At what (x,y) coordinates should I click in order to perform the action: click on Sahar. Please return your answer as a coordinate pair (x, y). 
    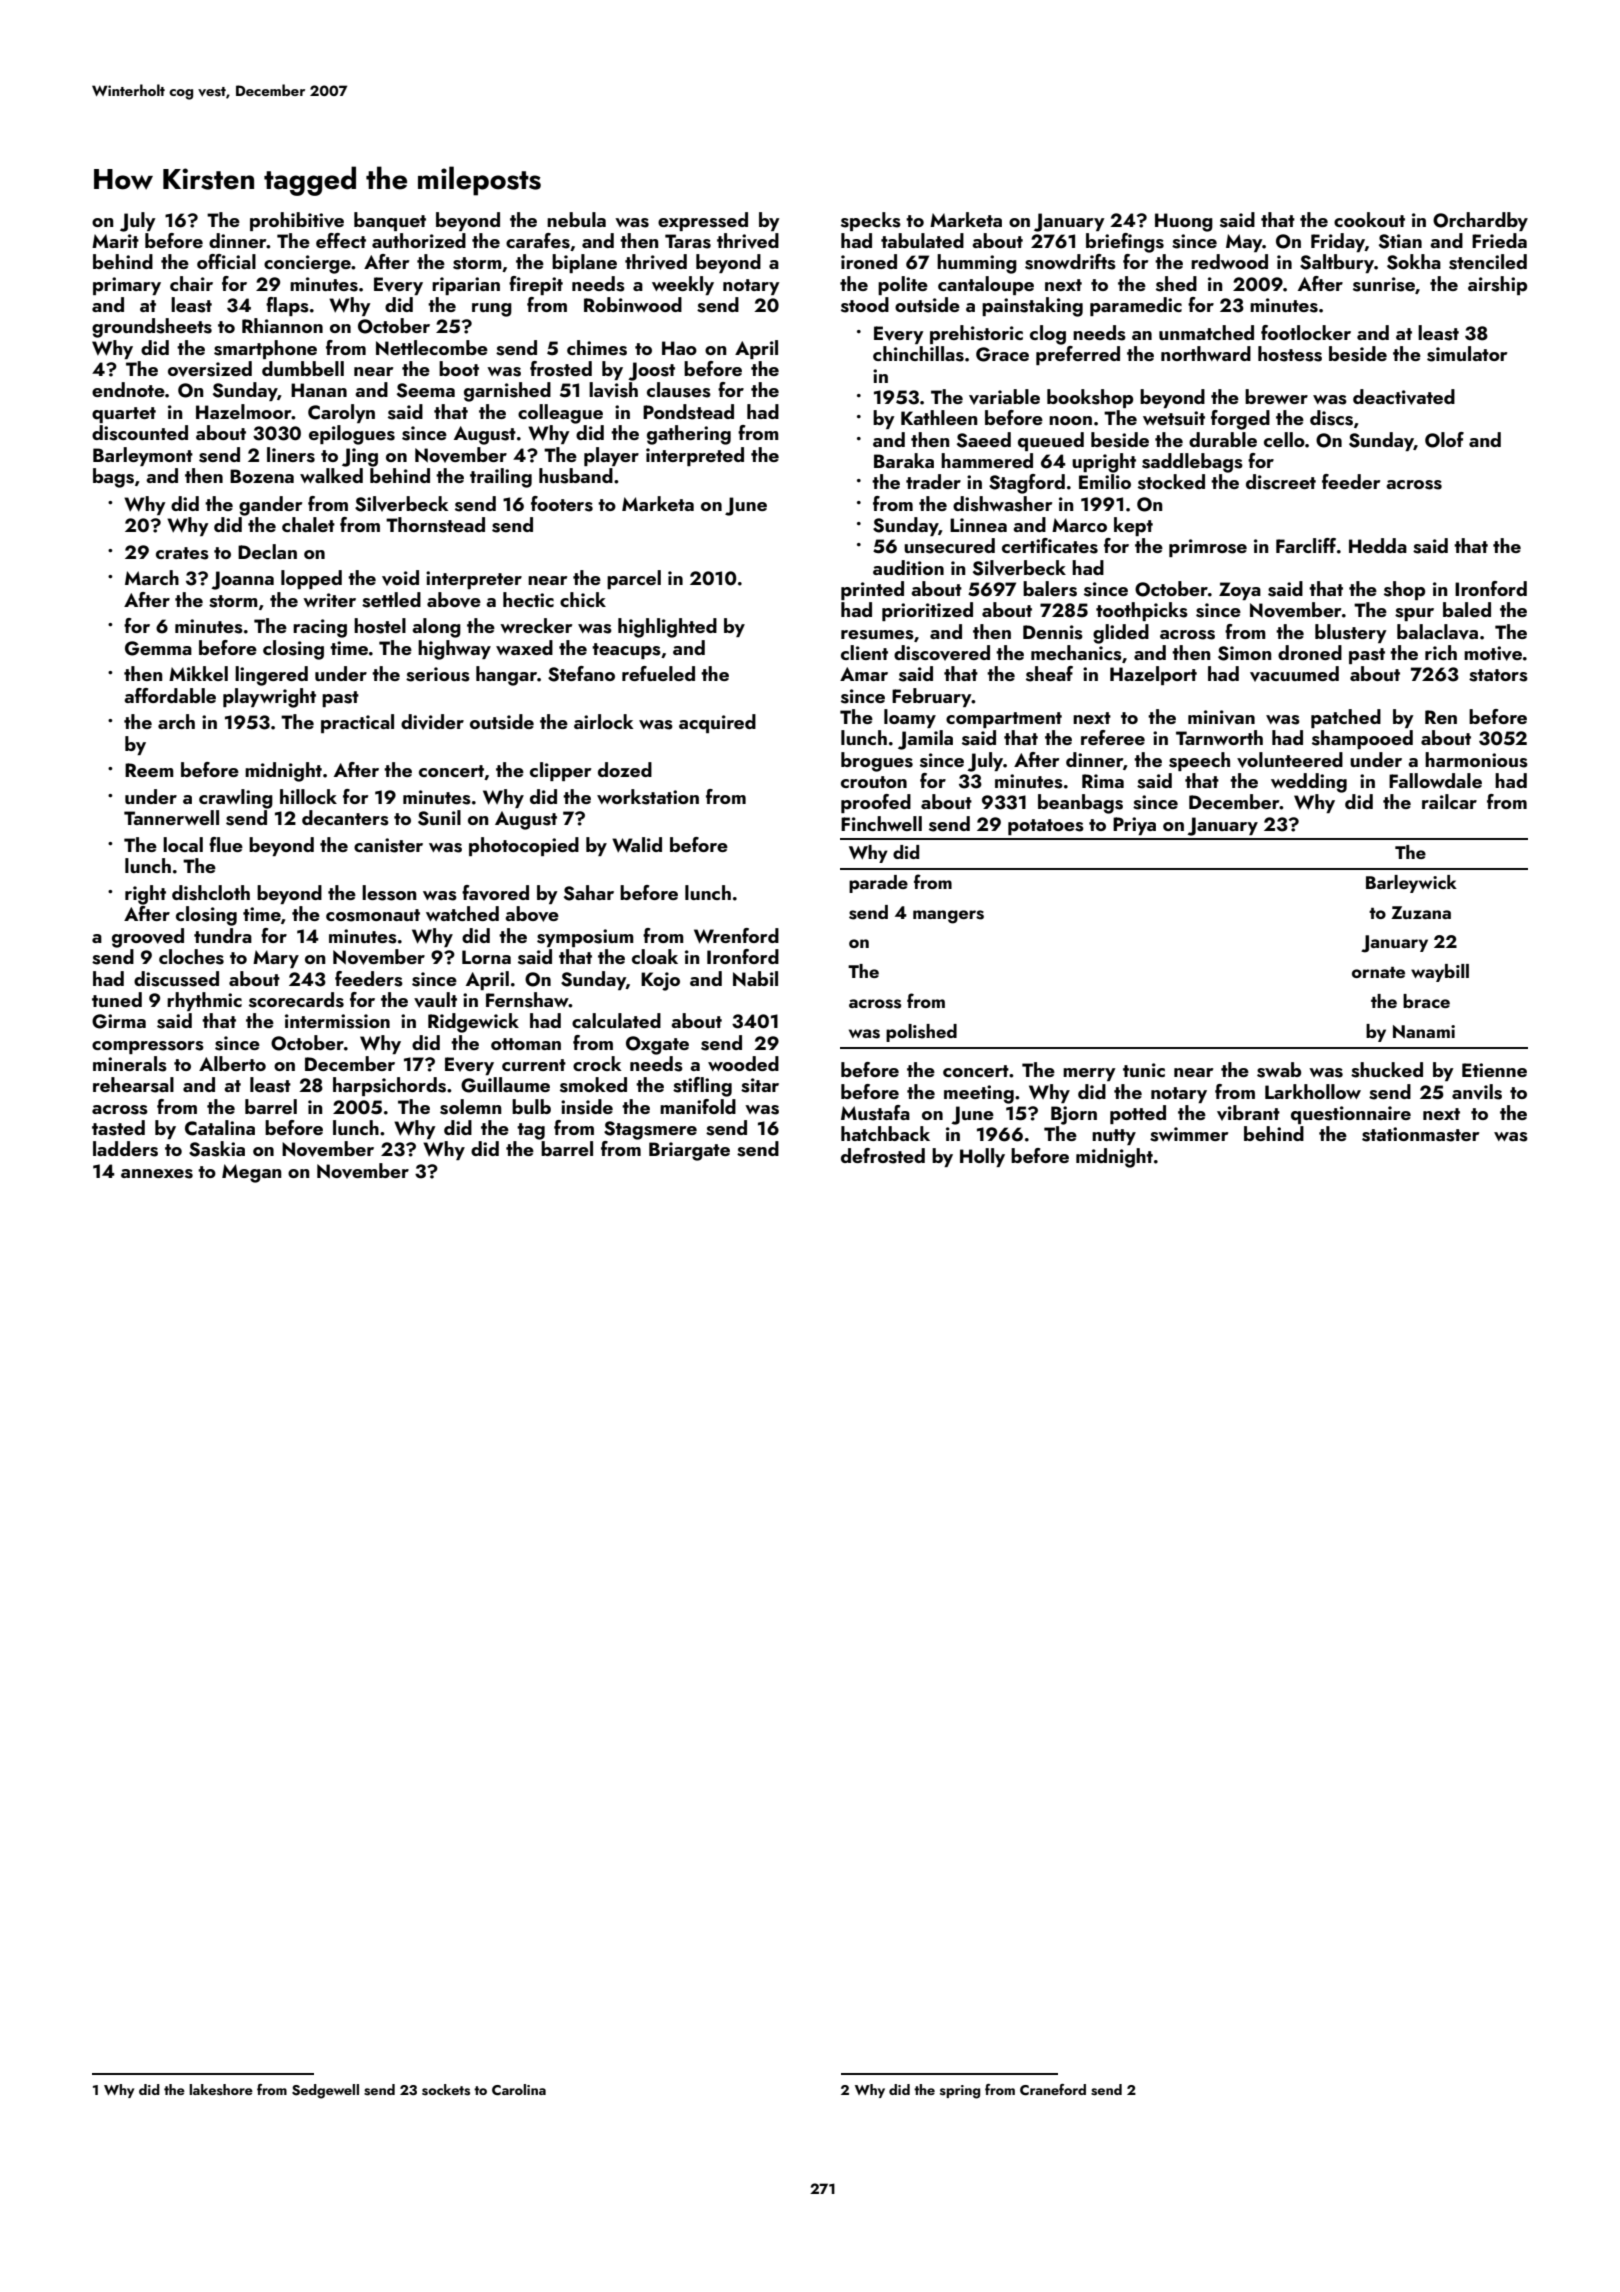
    Looking at the image, I should click on (589, 893).
